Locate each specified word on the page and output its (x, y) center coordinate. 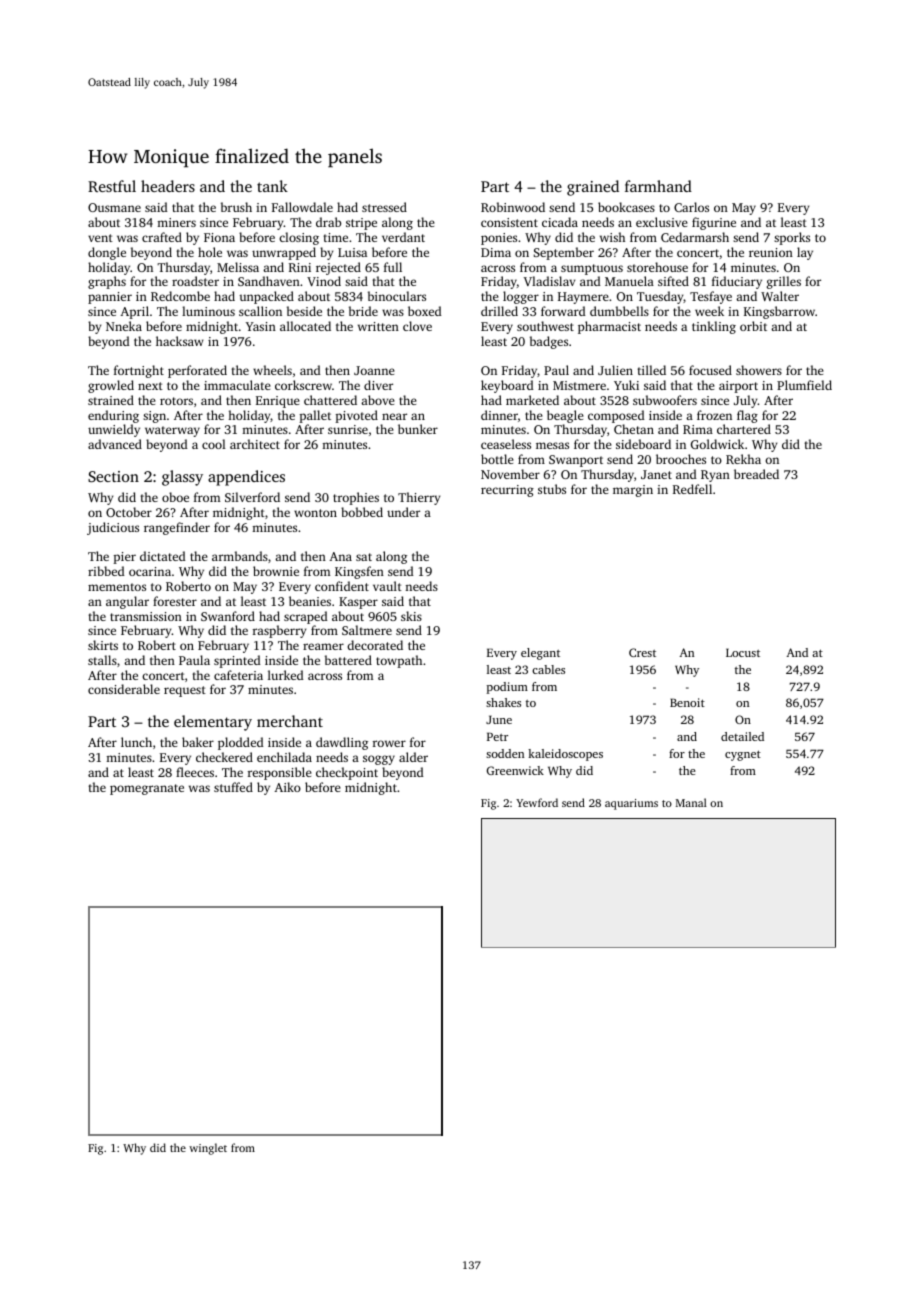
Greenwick (515, 770)
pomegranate (147, 789)
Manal (691, 802)
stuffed (233, 787)
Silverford (252, 497)
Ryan (715, 476)
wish (612, 237)
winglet (208, 1149)
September (564, 253)
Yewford (537, 802)
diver (378, 385)
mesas (552, 445)
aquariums (631, 804)
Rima (698, 429)
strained (111, 400)
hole (210, 252)
